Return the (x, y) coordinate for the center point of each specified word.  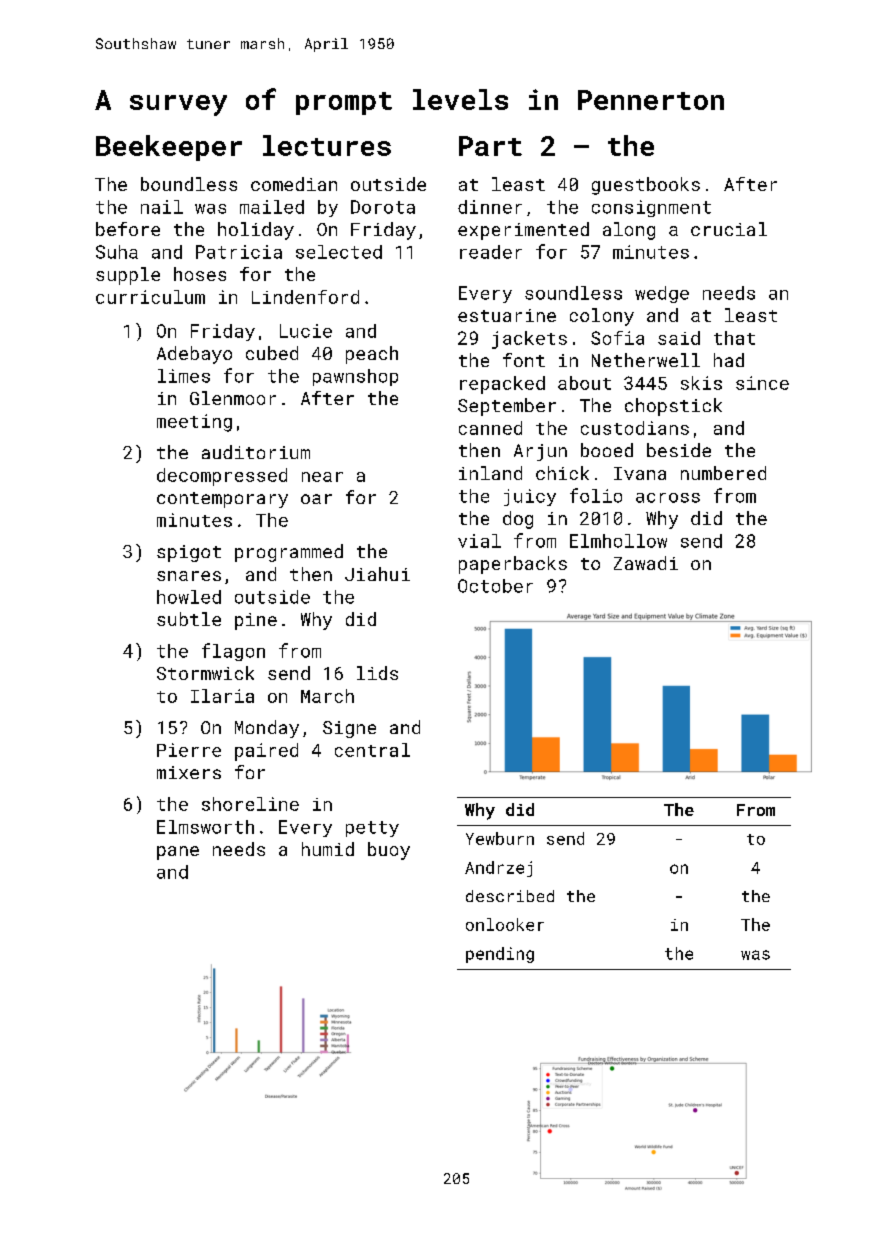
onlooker (505, 924)
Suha (117, 252)
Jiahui (377, 574)
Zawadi (646, 563)
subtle (189, 619)
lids (377, 673)
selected (339, 252)
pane (178, 853)
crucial (729, 229)
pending (500, 955)
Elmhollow (618, 541)
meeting (194, 423)
